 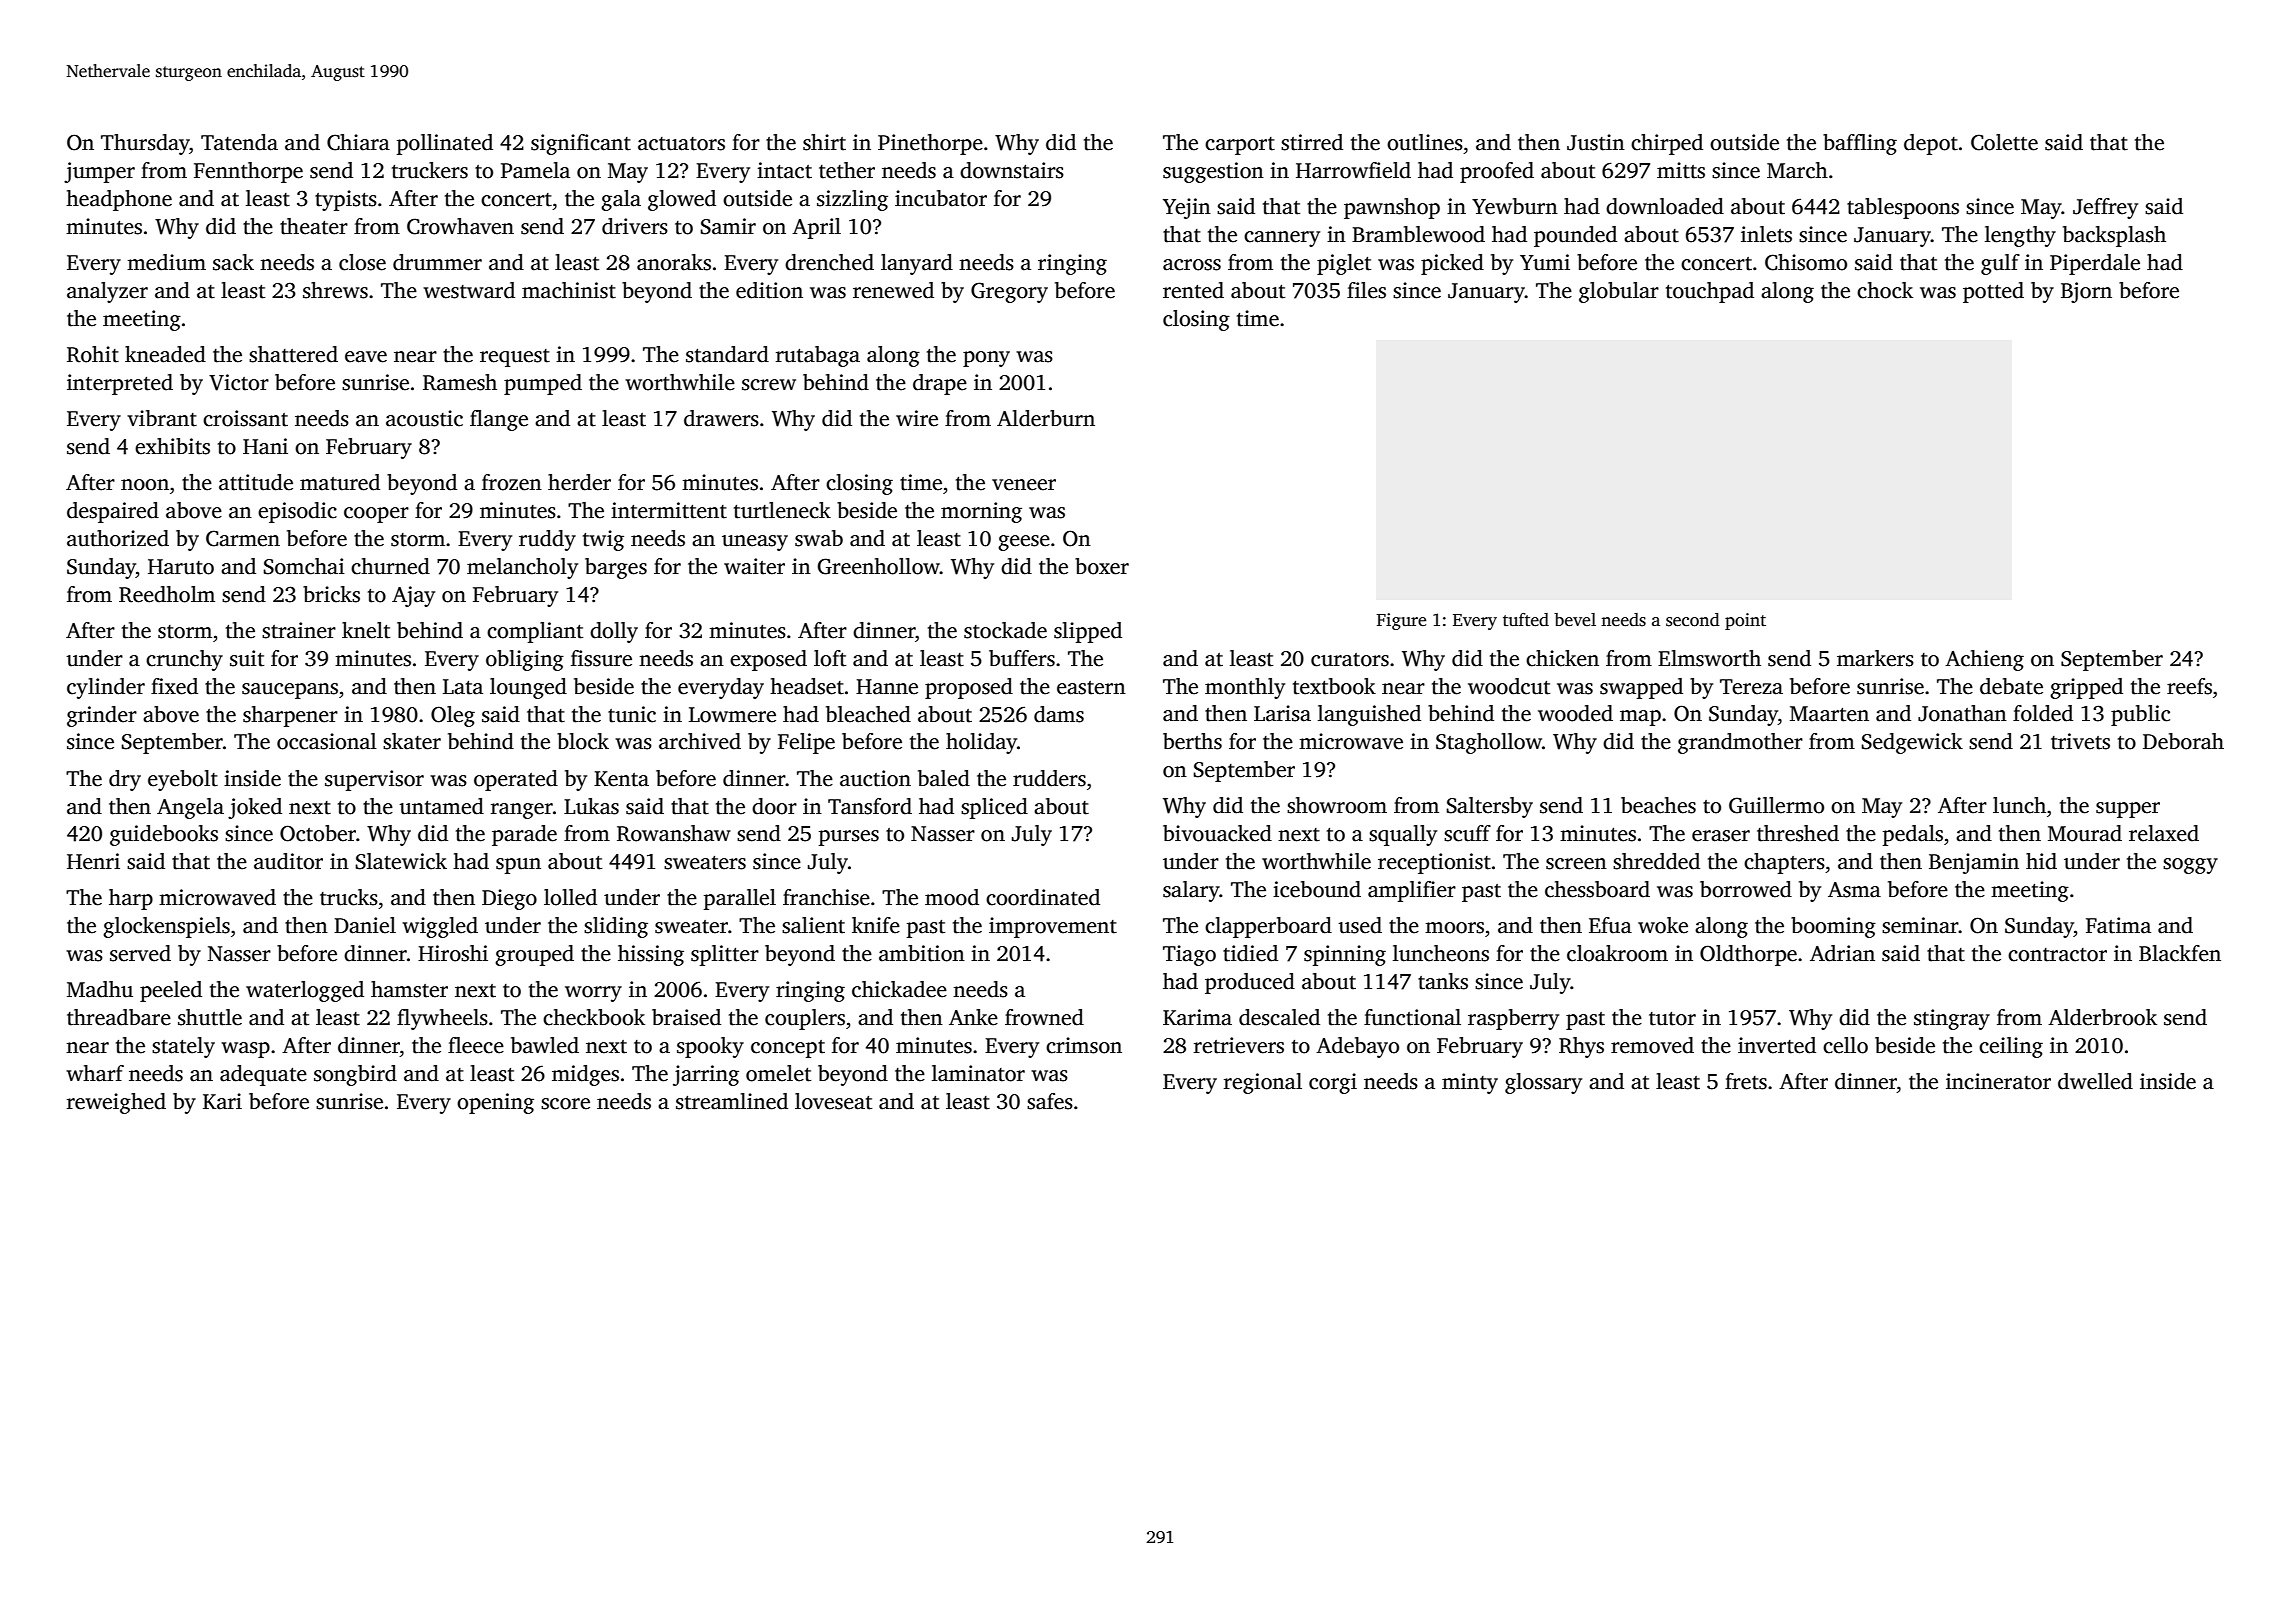 I want to click on grinder, so click(x=102, y=716).
